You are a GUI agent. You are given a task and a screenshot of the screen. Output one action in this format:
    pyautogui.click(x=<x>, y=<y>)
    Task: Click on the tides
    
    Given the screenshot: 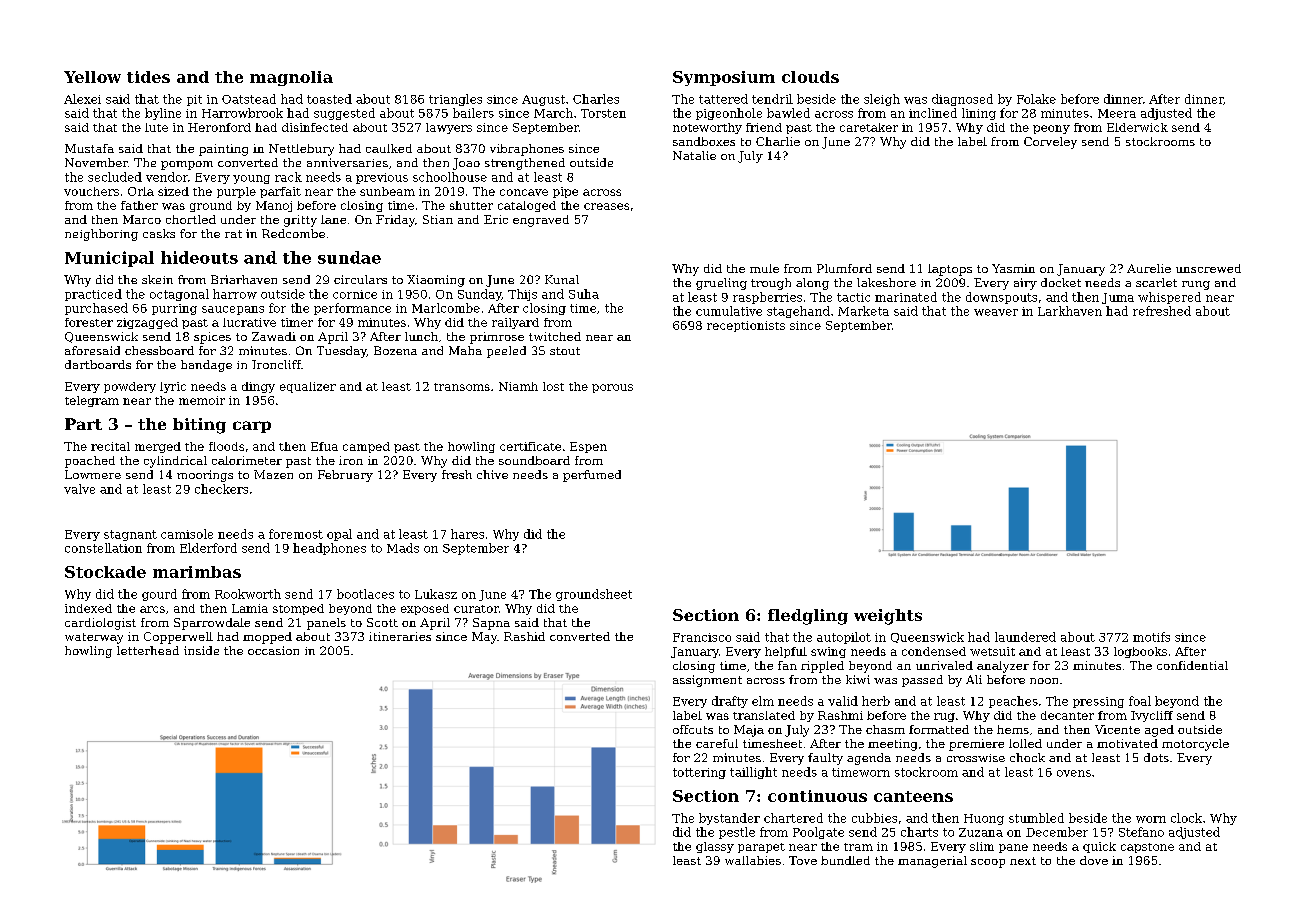 What is the action you would take?
    pyautogui.click(x=148, y=77)
